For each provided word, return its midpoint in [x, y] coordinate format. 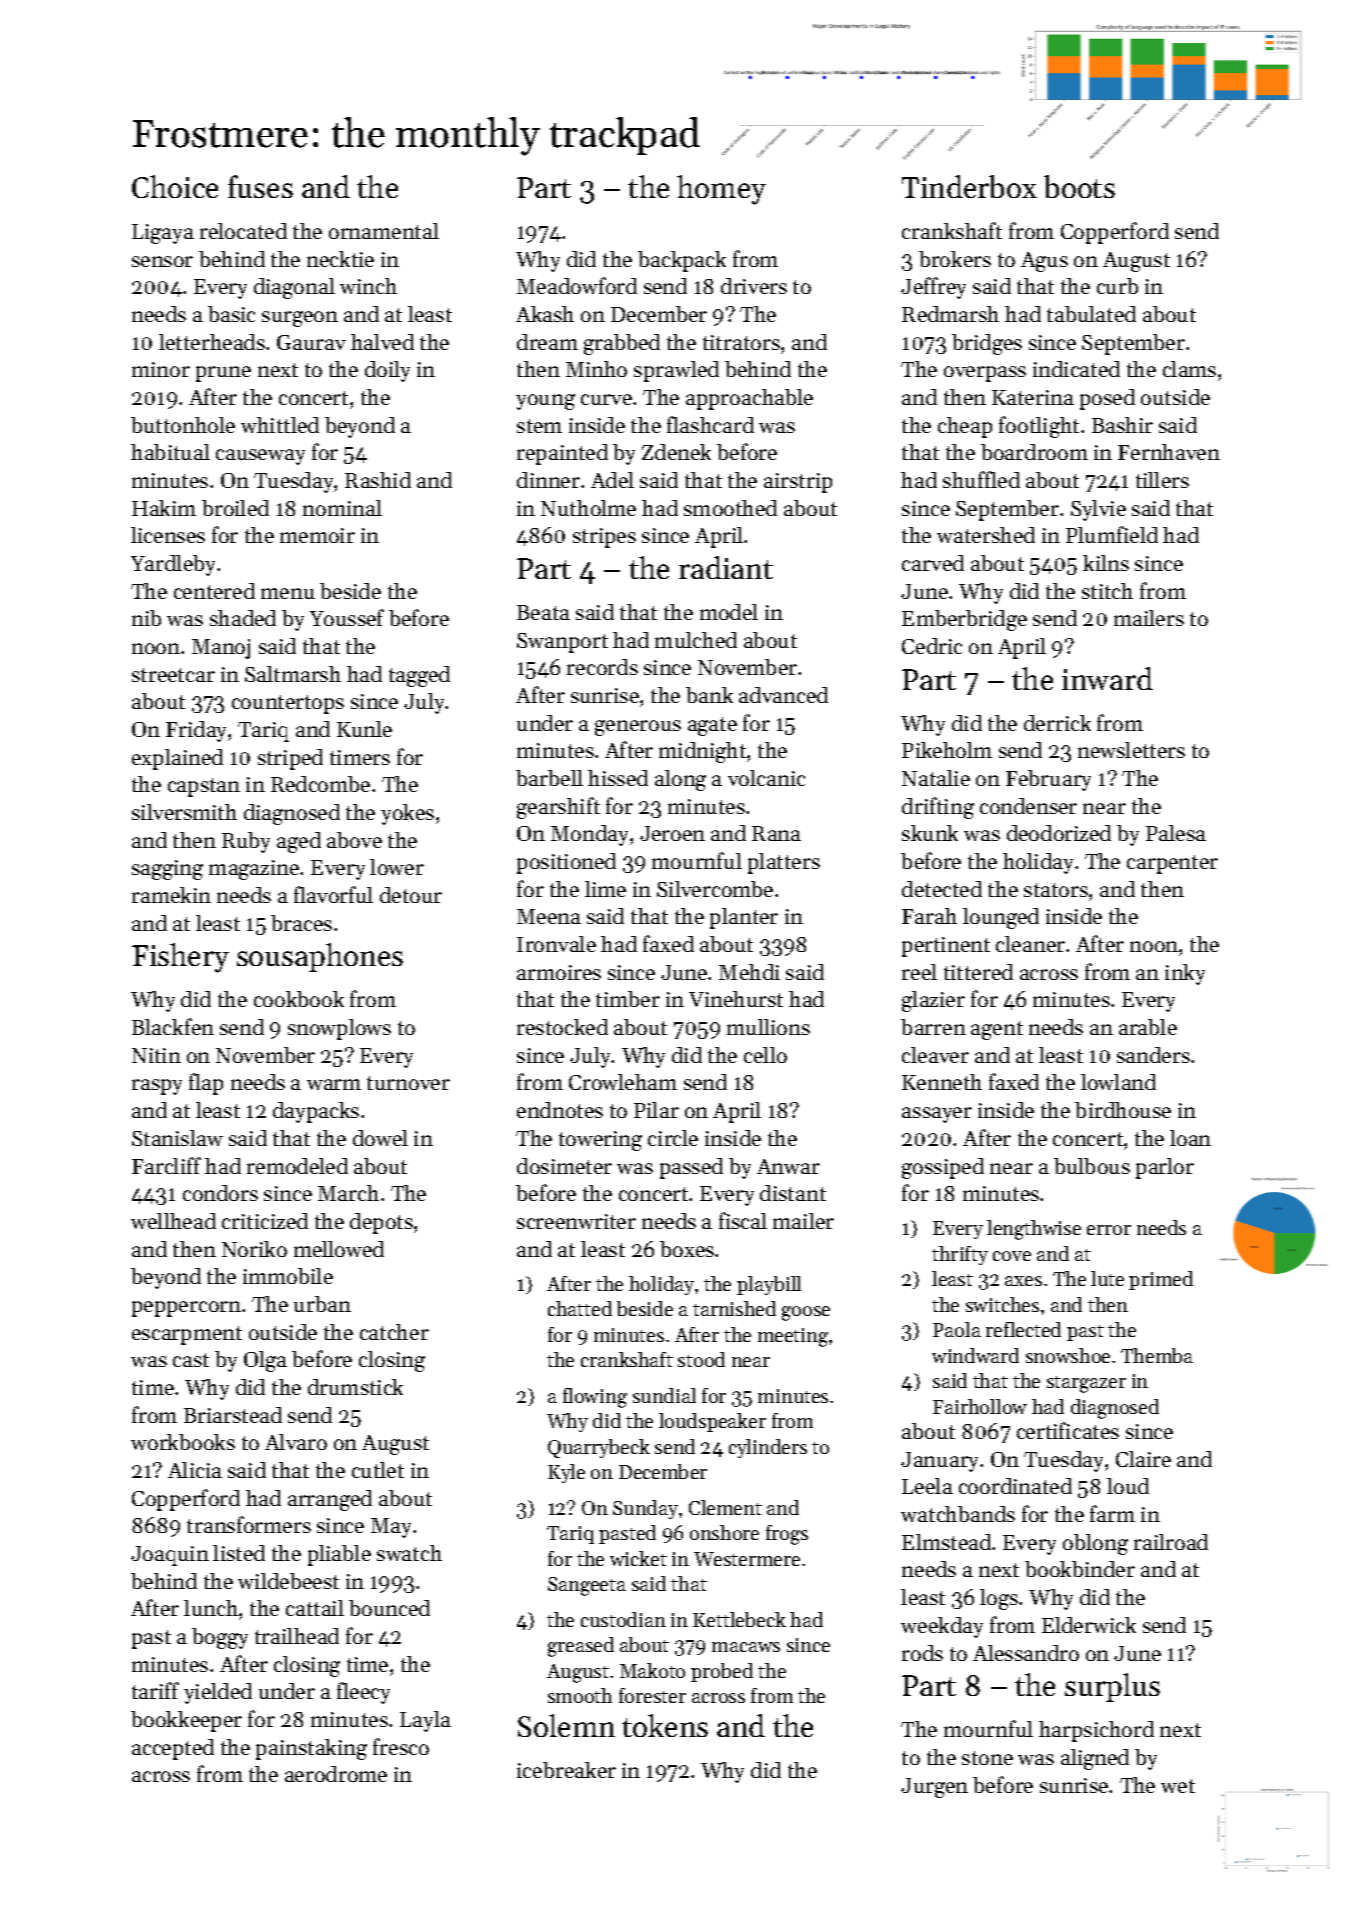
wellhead [173, 1221]
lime [605, 889]
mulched [696, 640]
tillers [1162, 480]
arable [1148, 1027]
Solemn [566, 1725]
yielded [218, 1693]
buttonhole [183, 425]
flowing [595, 1398]
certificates [1068, 1430]
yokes [407, 814]
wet [1178, 1786]
